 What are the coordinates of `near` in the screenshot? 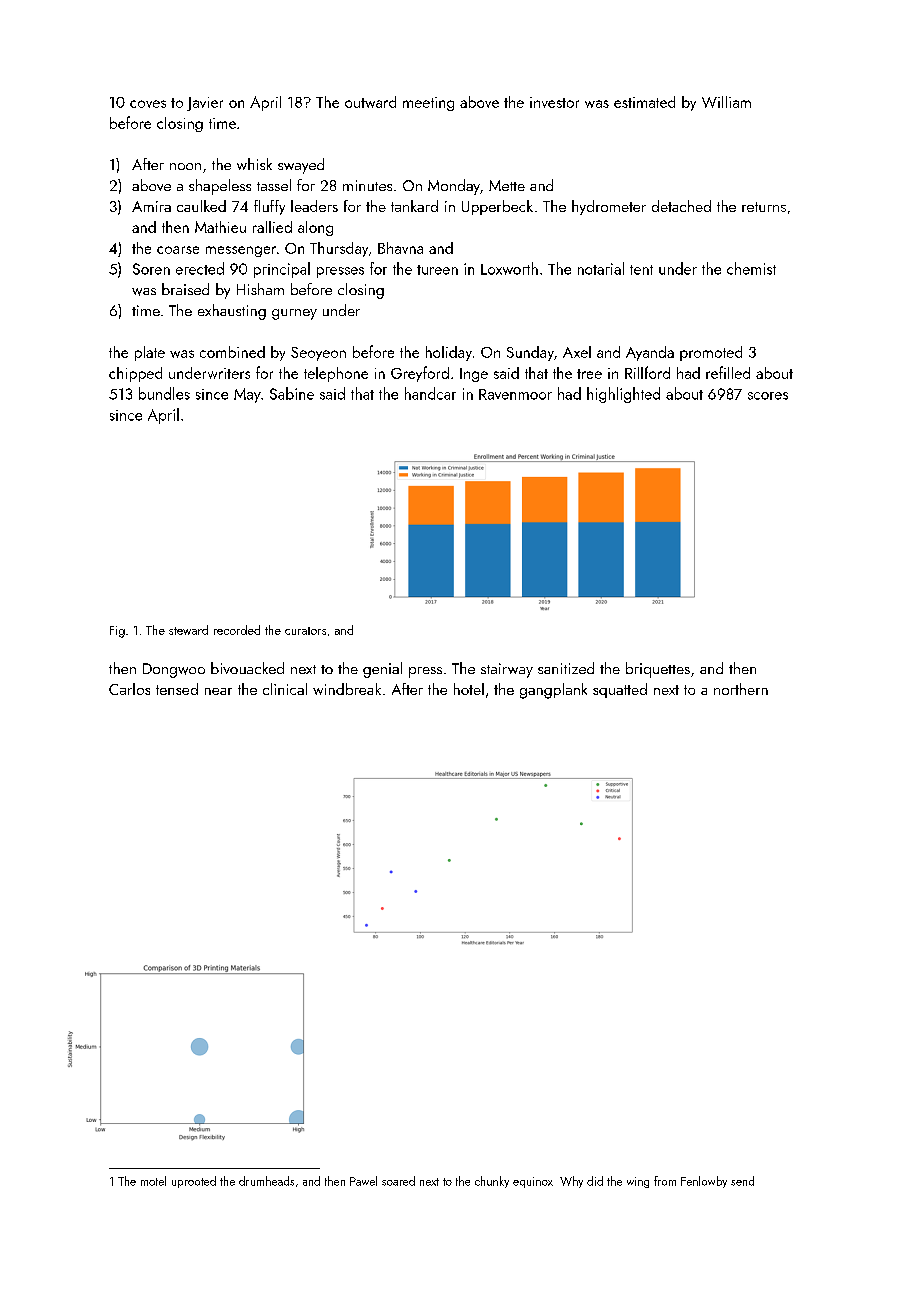 It's located at (218, 691).
